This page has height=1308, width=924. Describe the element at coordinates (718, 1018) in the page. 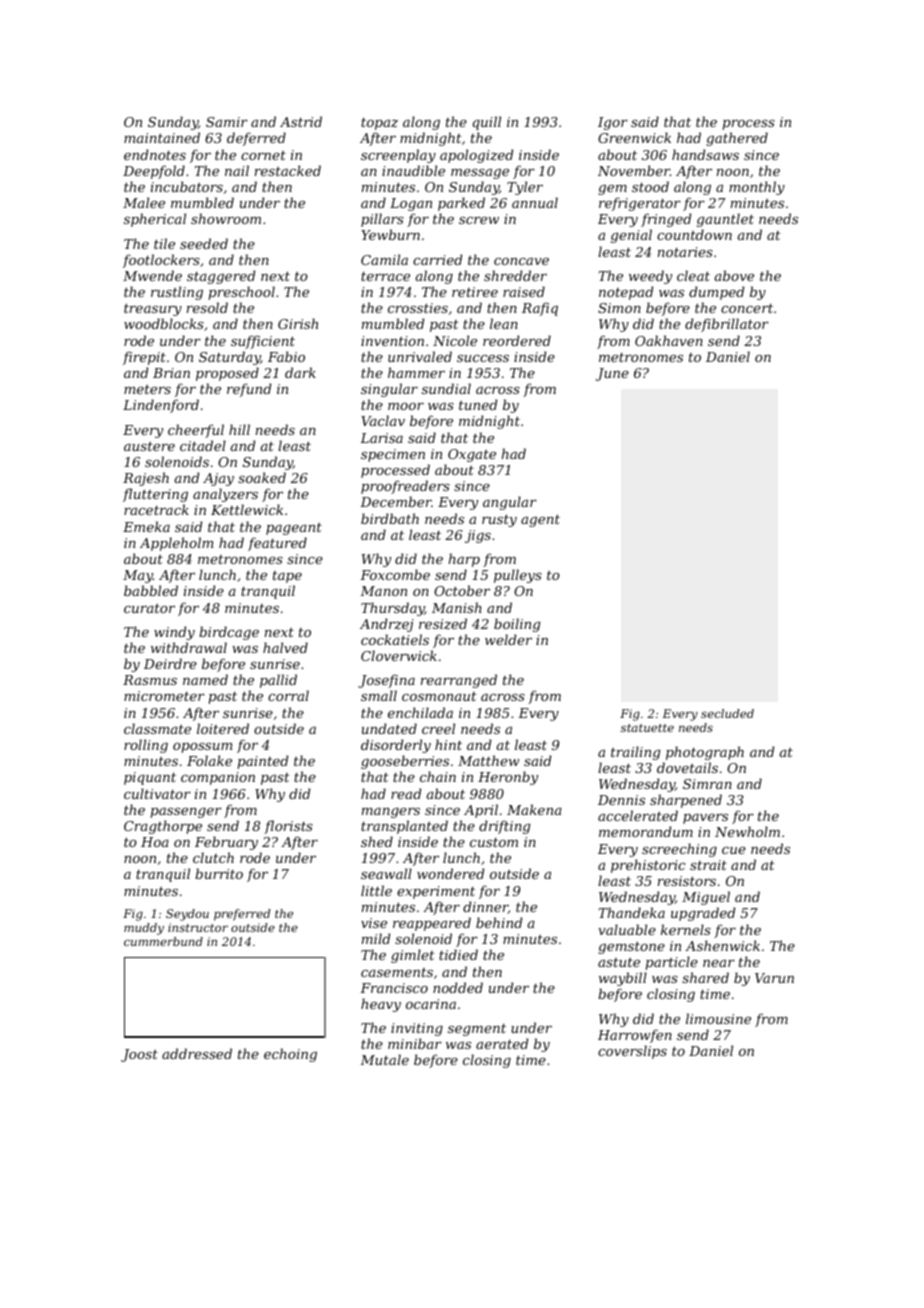

I see `limousine` at that location.
